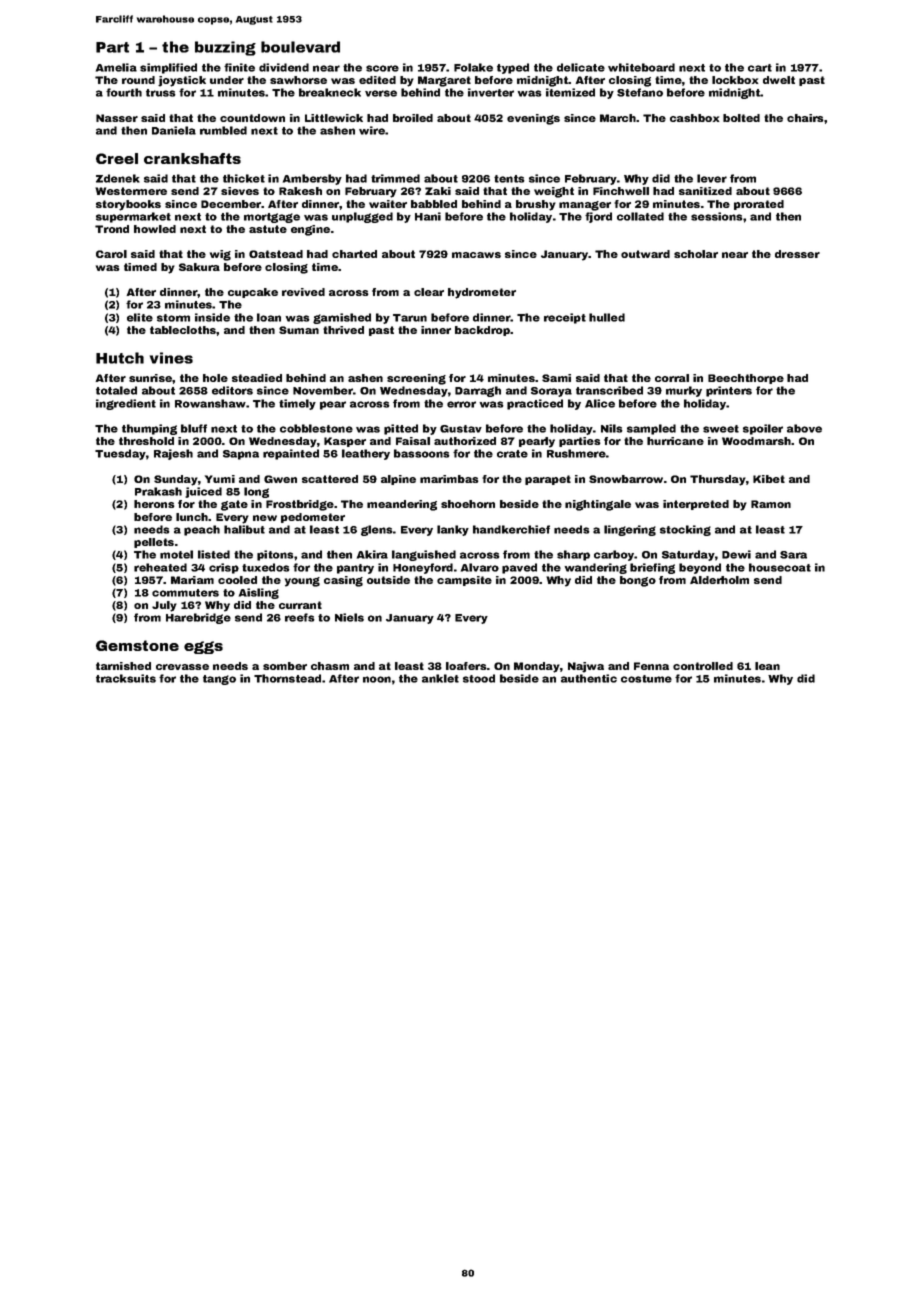 This page has height=1308, width=924. I want to click on interpreted, so click(696, 505).
